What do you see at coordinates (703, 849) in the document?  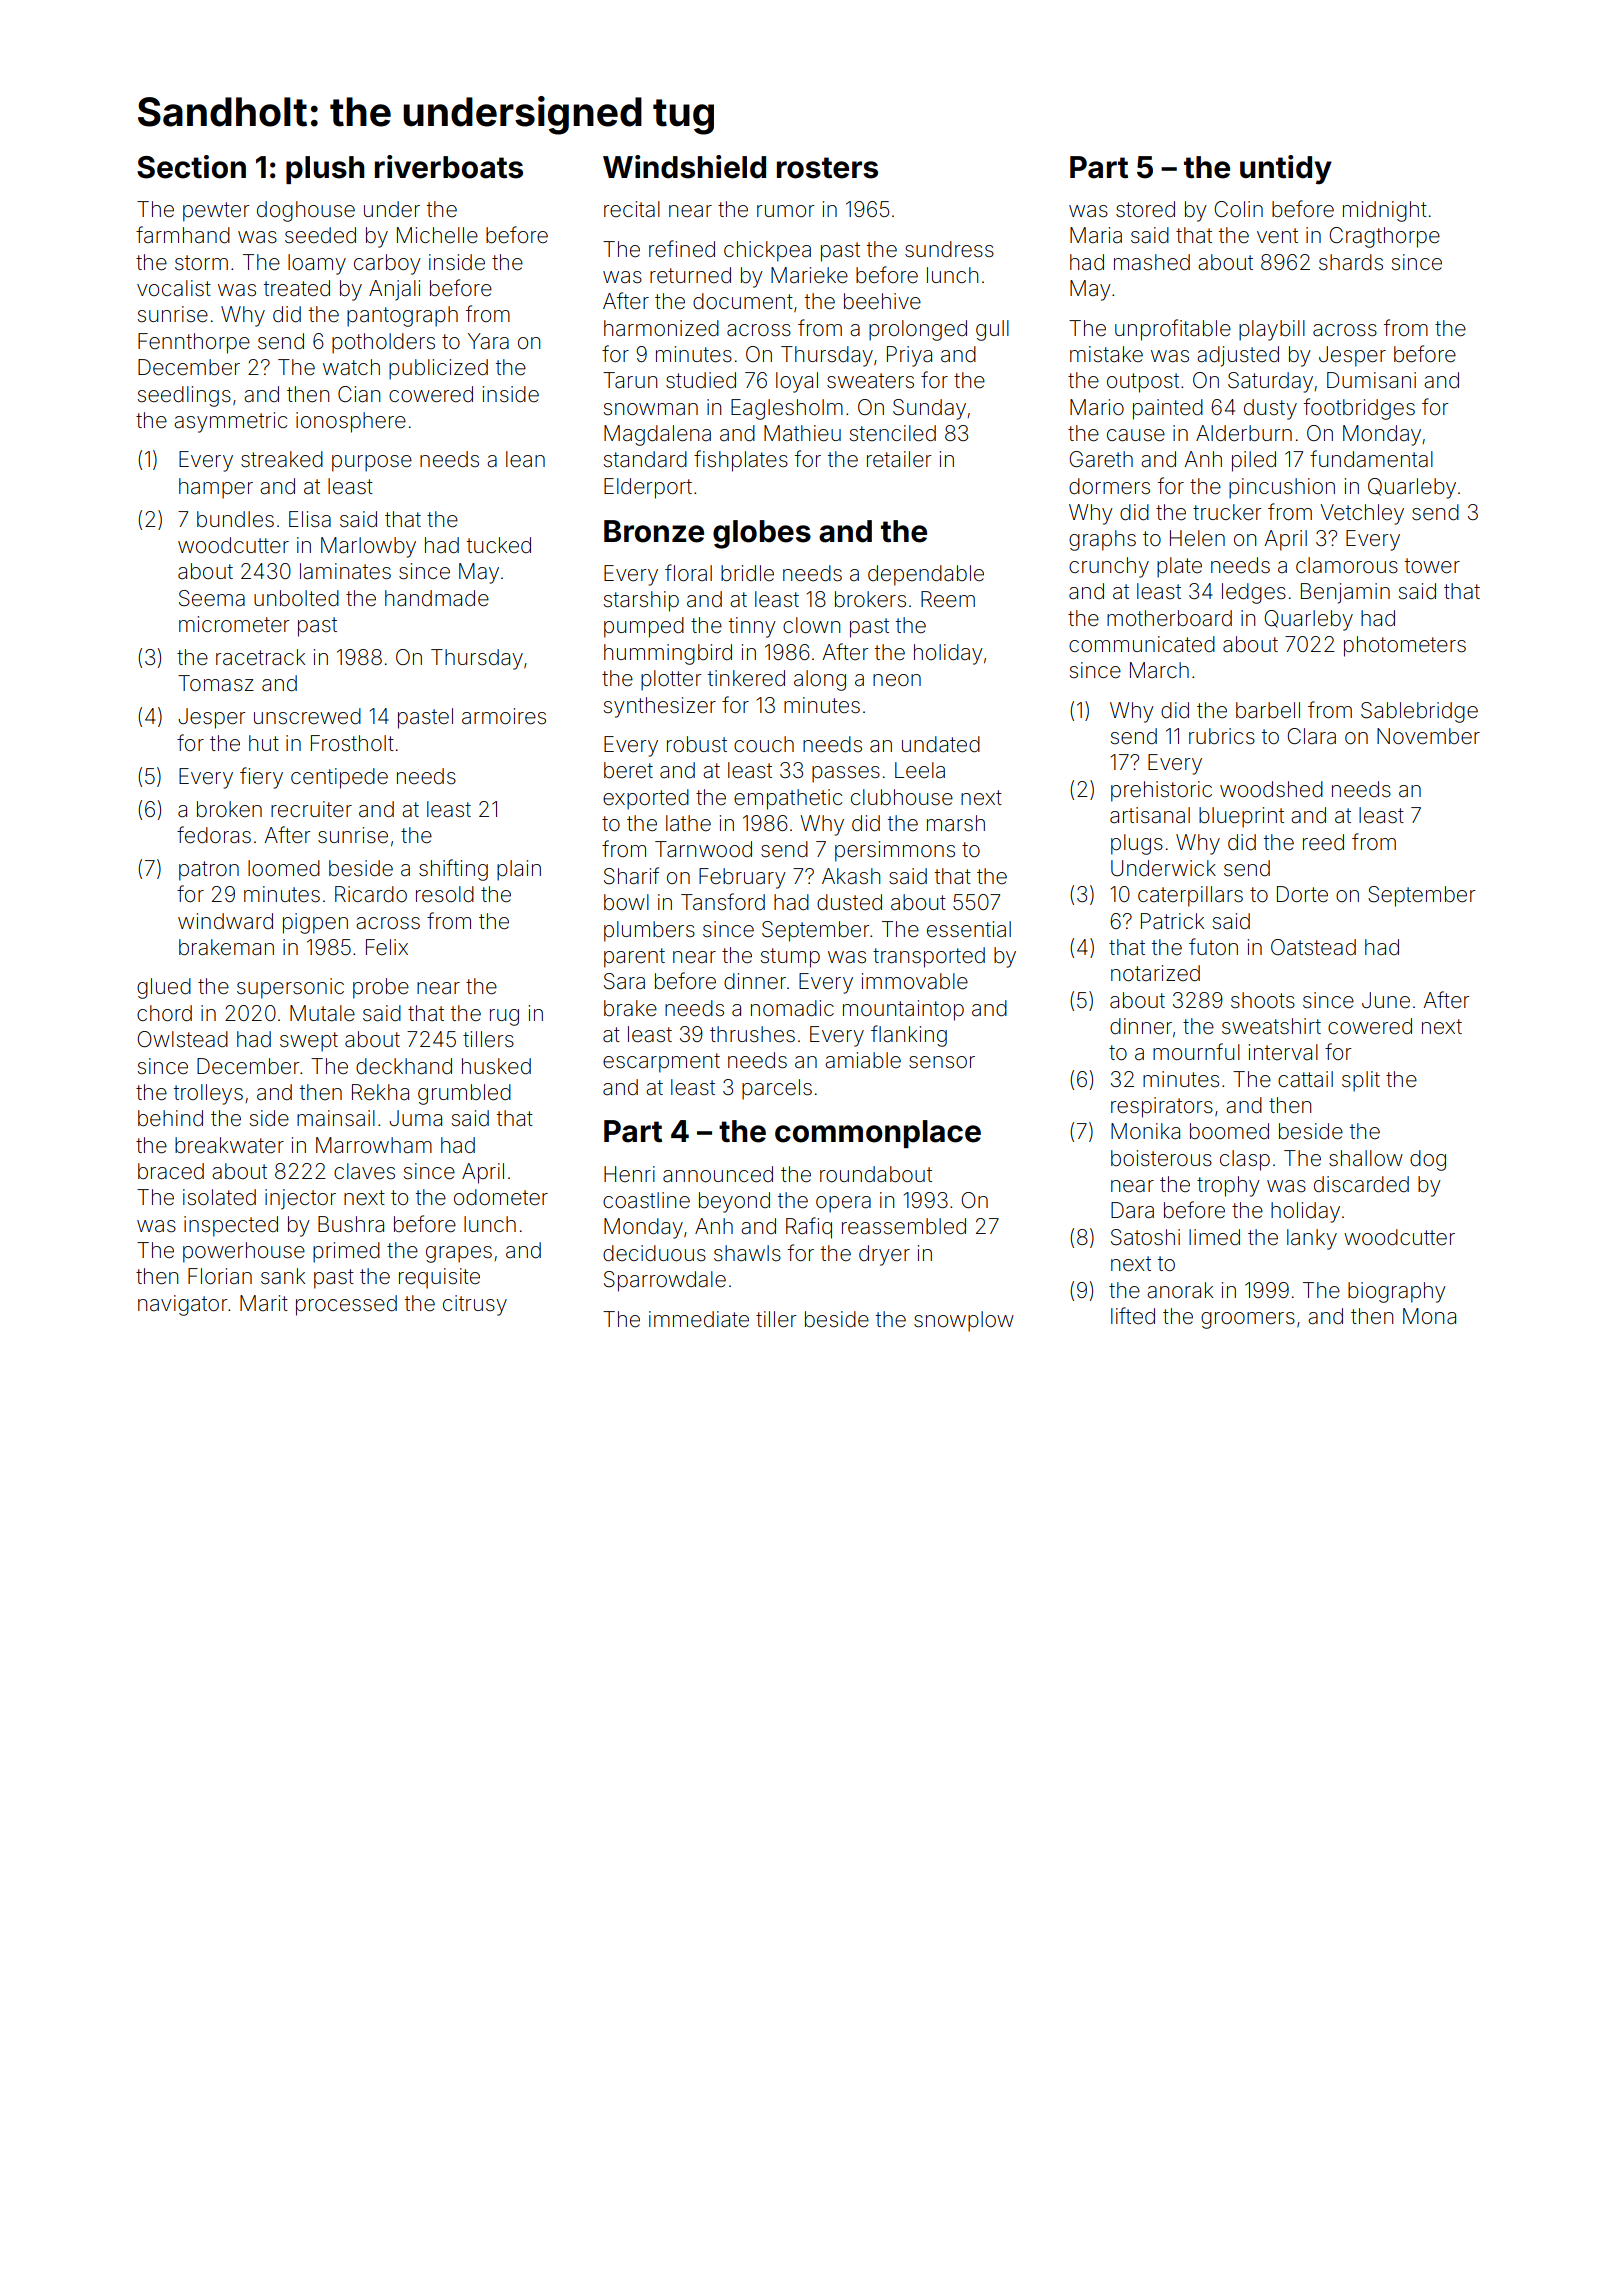 I see `Tarnwood` at bounding box center [703, 849].
